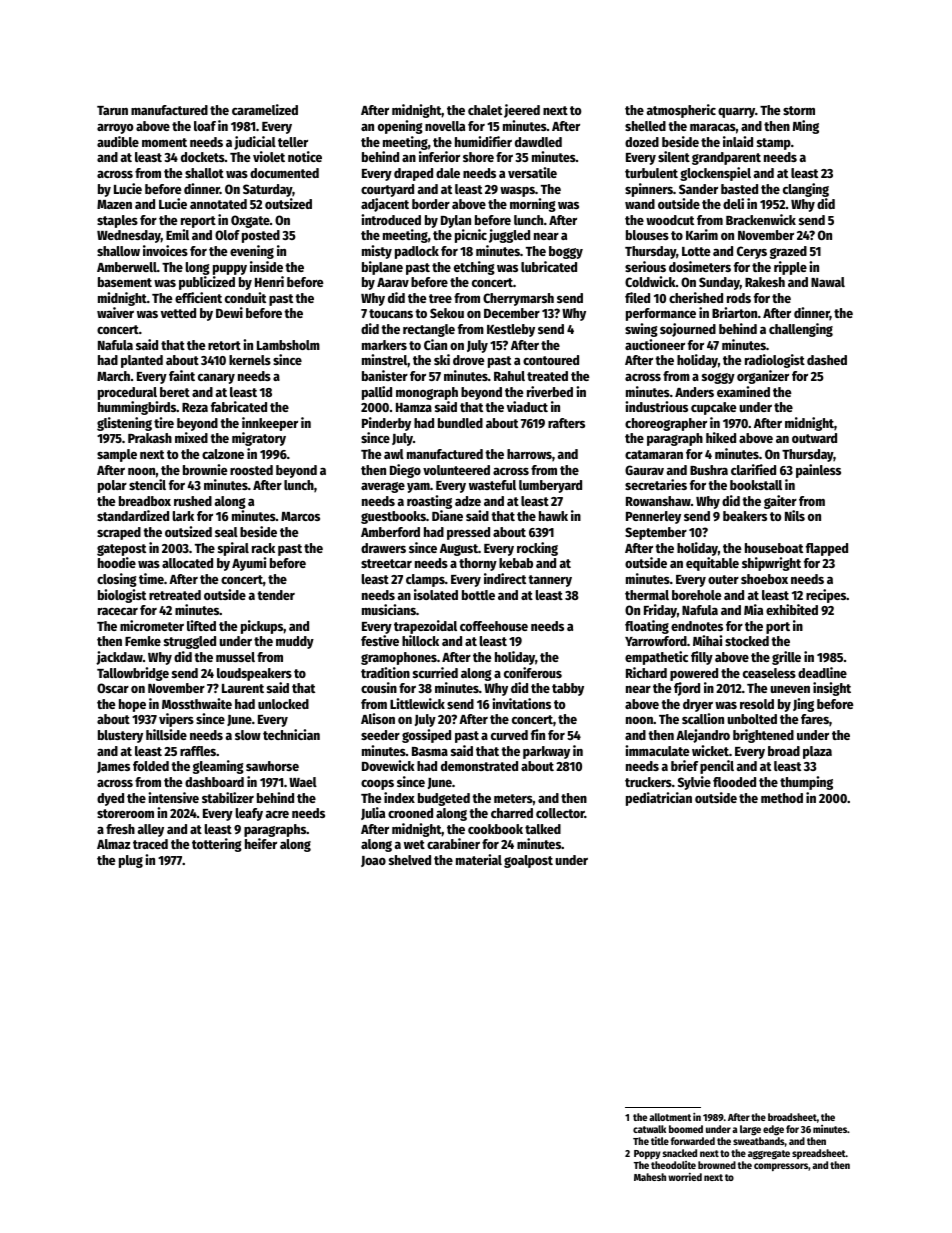 The width and height of the image is (952, 1233). Describe the element at coordinates (265, 109) in the image. I see `caramelized` at that location.
